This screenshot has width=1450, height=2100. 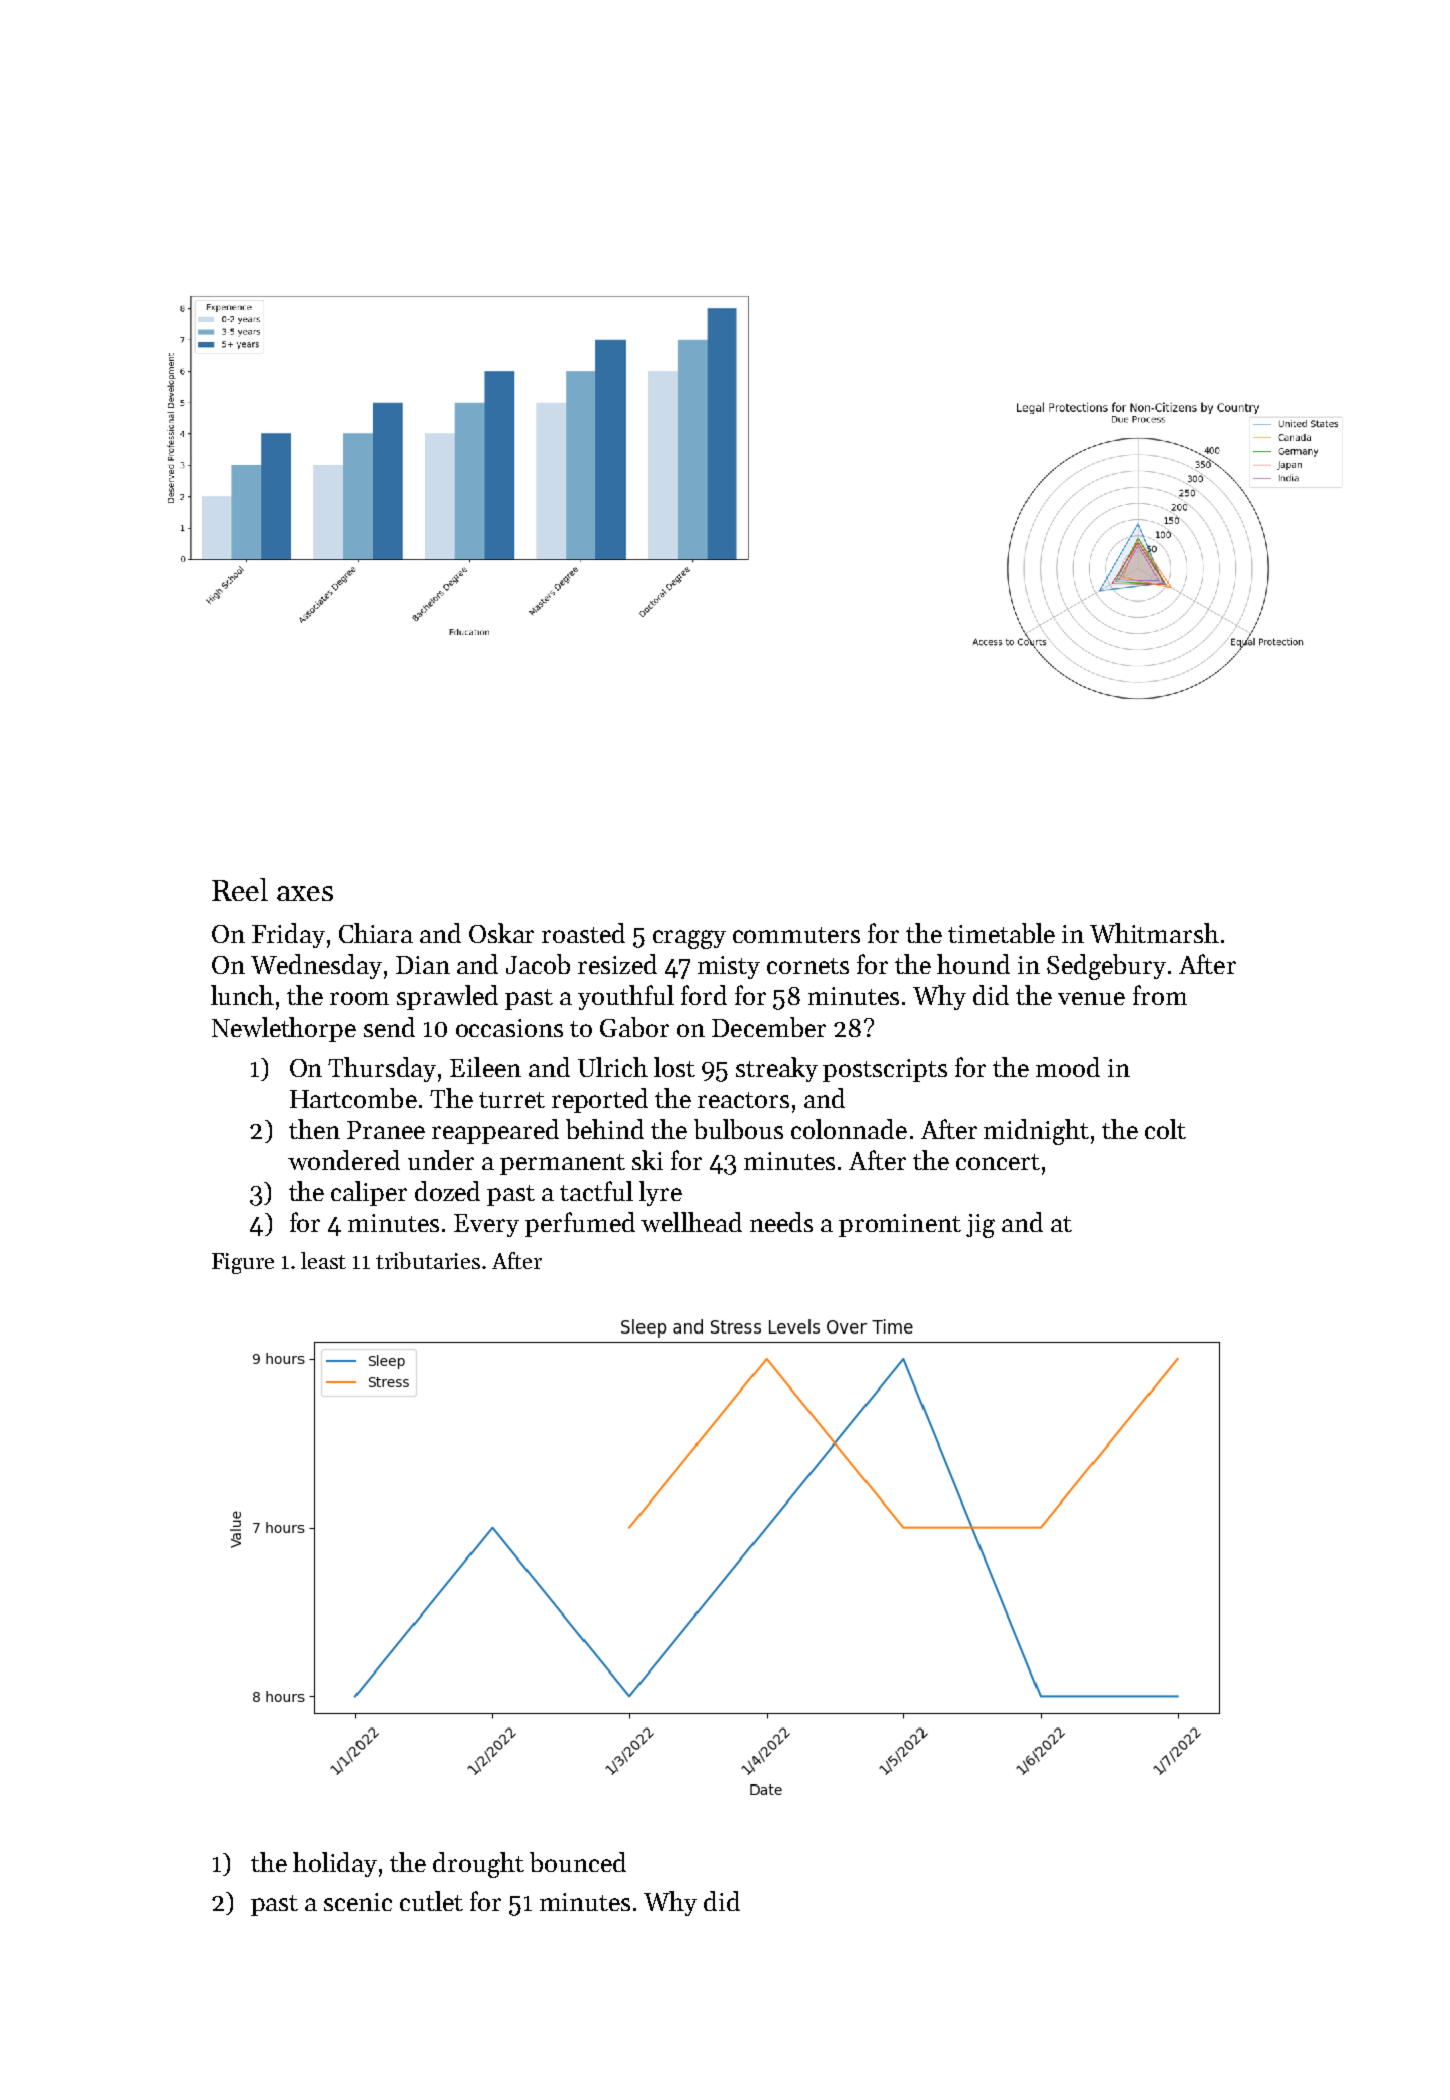 What do you see at coordinates (358, 1902) in the screenshot?
I see `scenic` at bounding box center [358, 1902].
